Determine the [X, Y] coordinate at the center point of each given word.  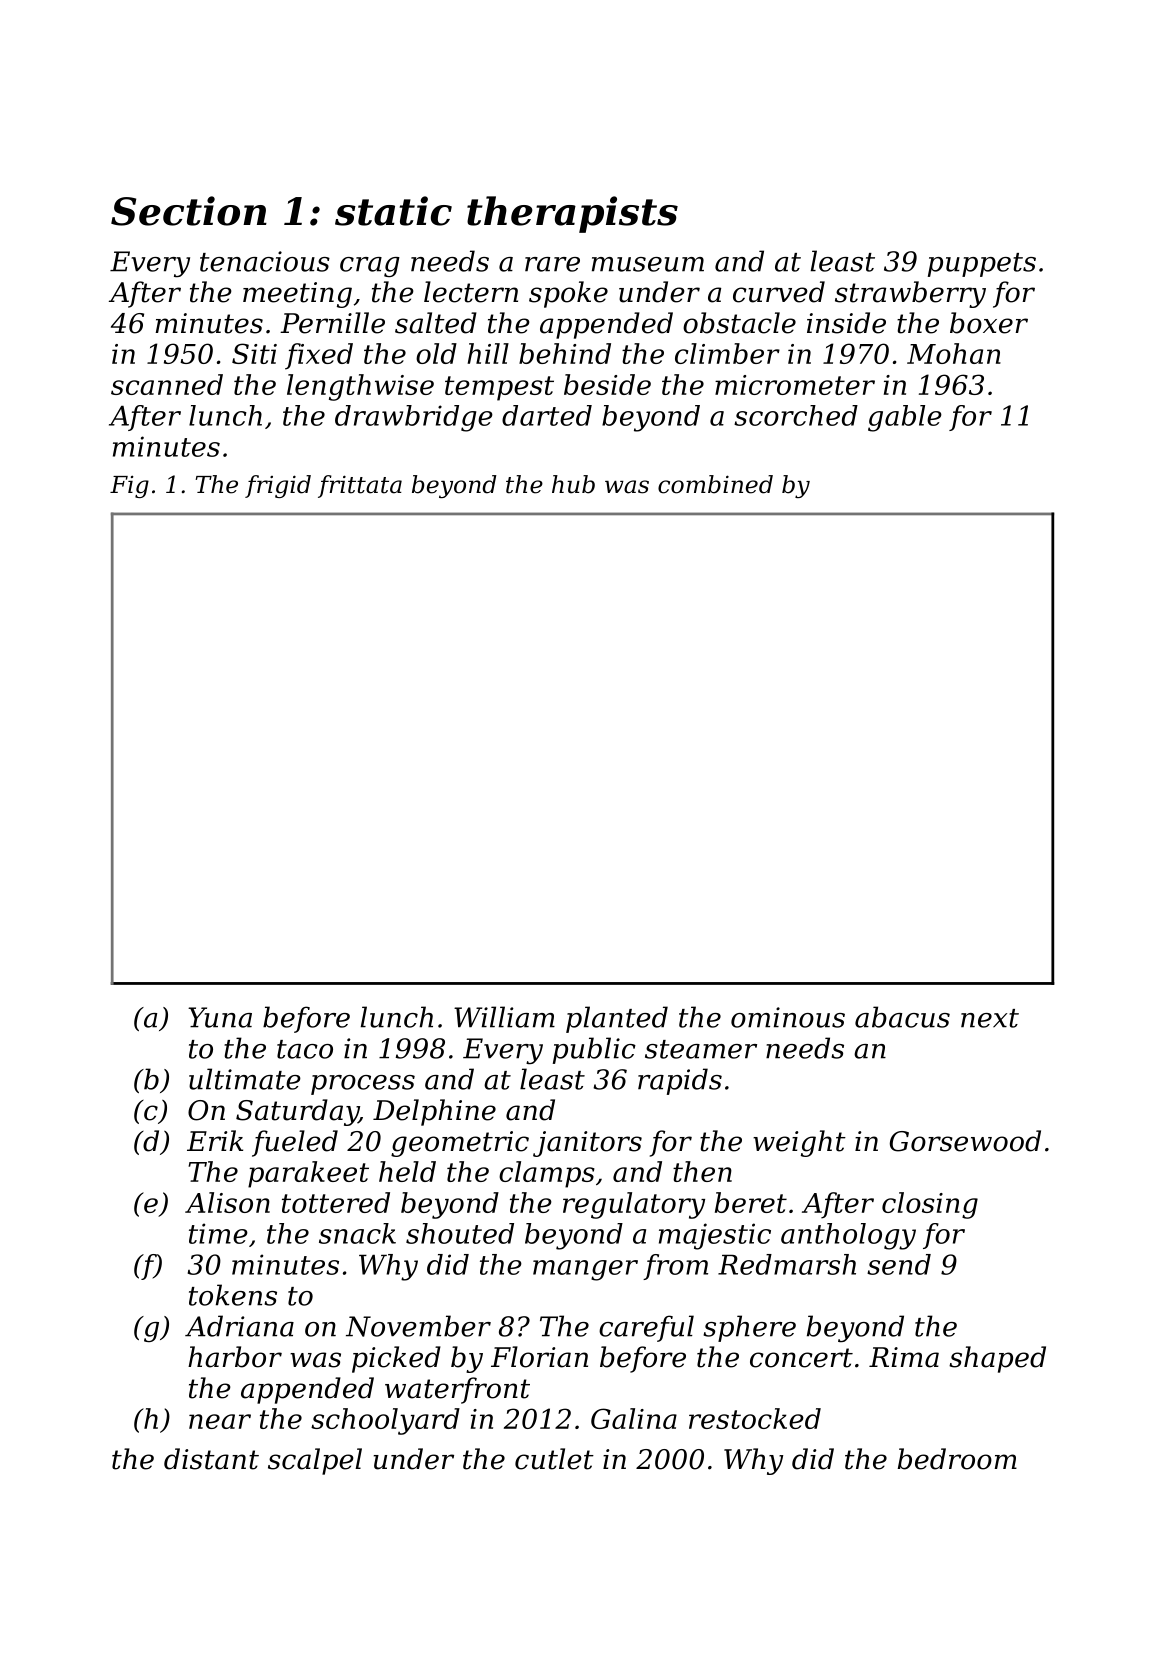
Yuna [220, 1017]
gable [905, 418]
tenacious [265, 261]
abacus [902, 1017]
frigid [278, 486]
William [504, 1017]
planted [617, 1019]
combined [715, 484]
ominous [788, 1017]
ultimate [245, 1079]
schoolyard [385, 1421]
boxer [989, 323]
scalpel [315, 1461]
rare [552, 264]
